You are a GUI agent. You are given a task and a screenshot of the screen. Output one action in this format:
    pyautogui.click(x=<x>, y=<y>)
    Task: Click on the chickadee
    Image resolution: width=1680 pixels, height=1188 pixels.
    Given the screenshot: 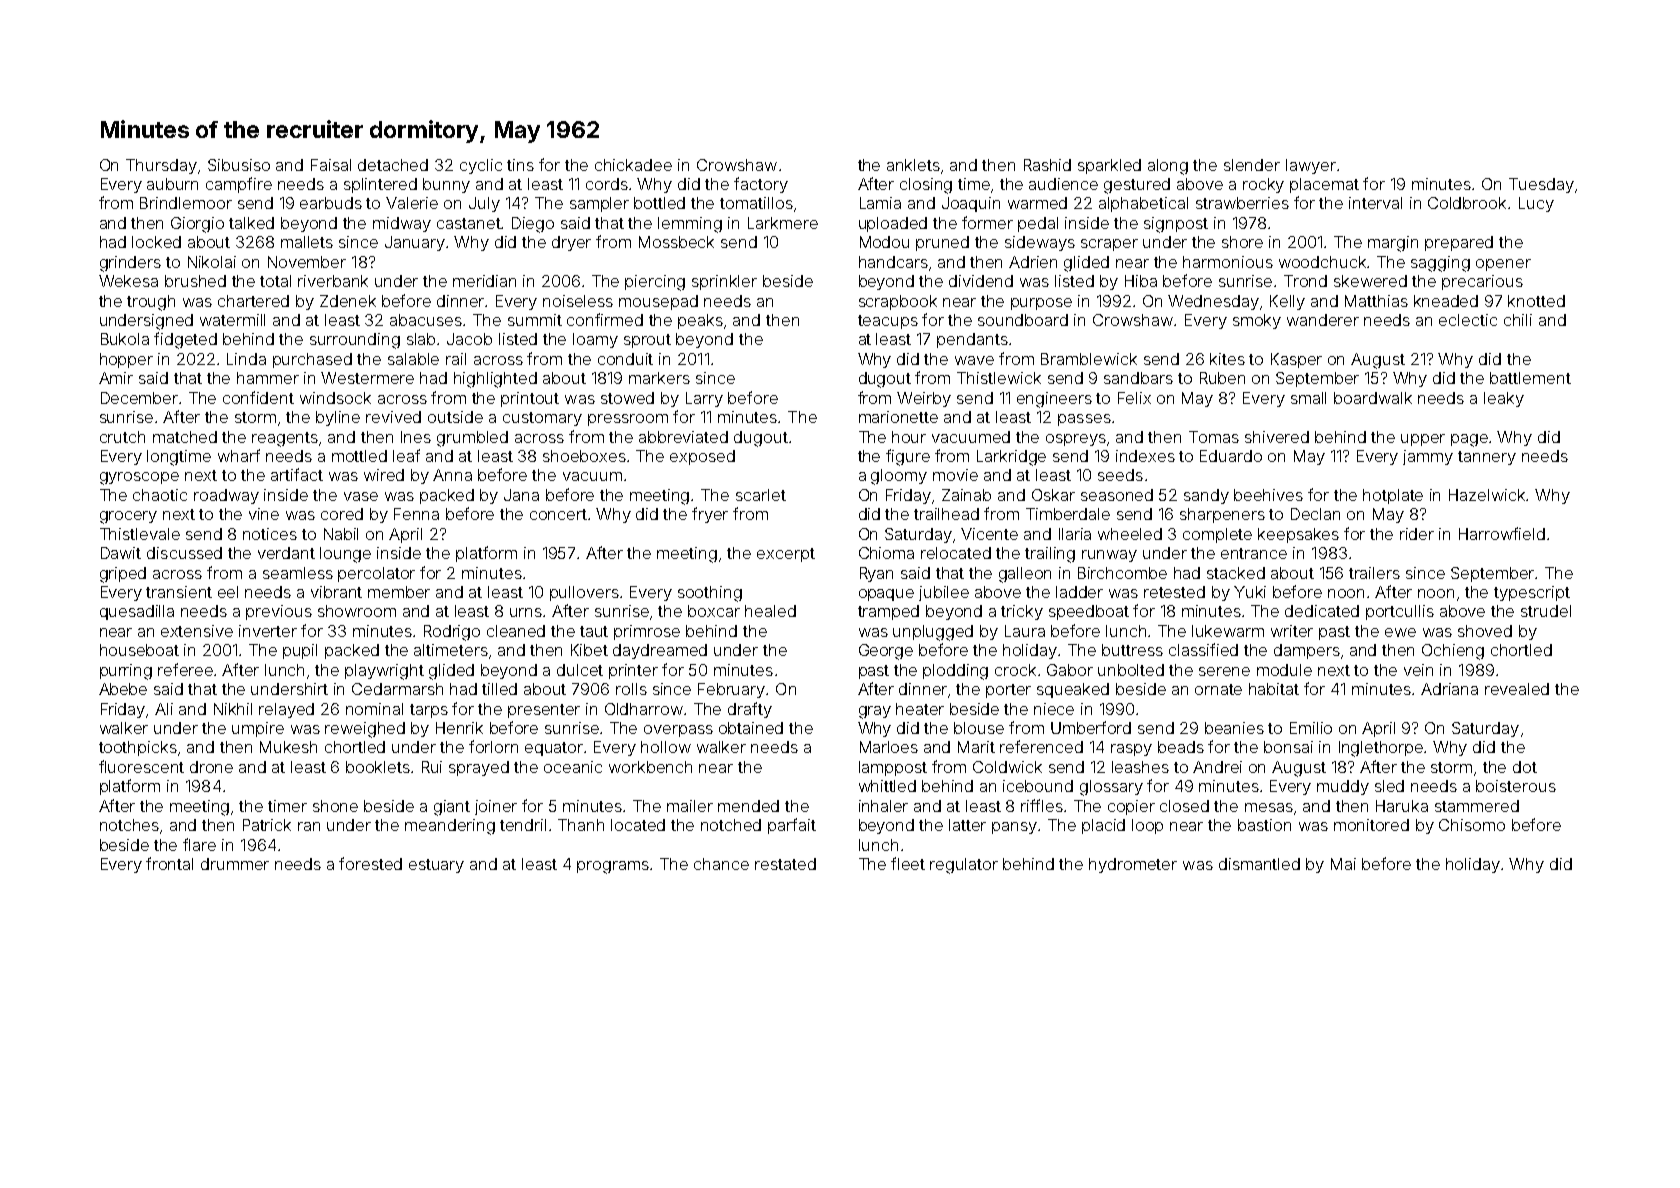 What is the action you would take?
    pyautogui.click(x=633, y=165)
